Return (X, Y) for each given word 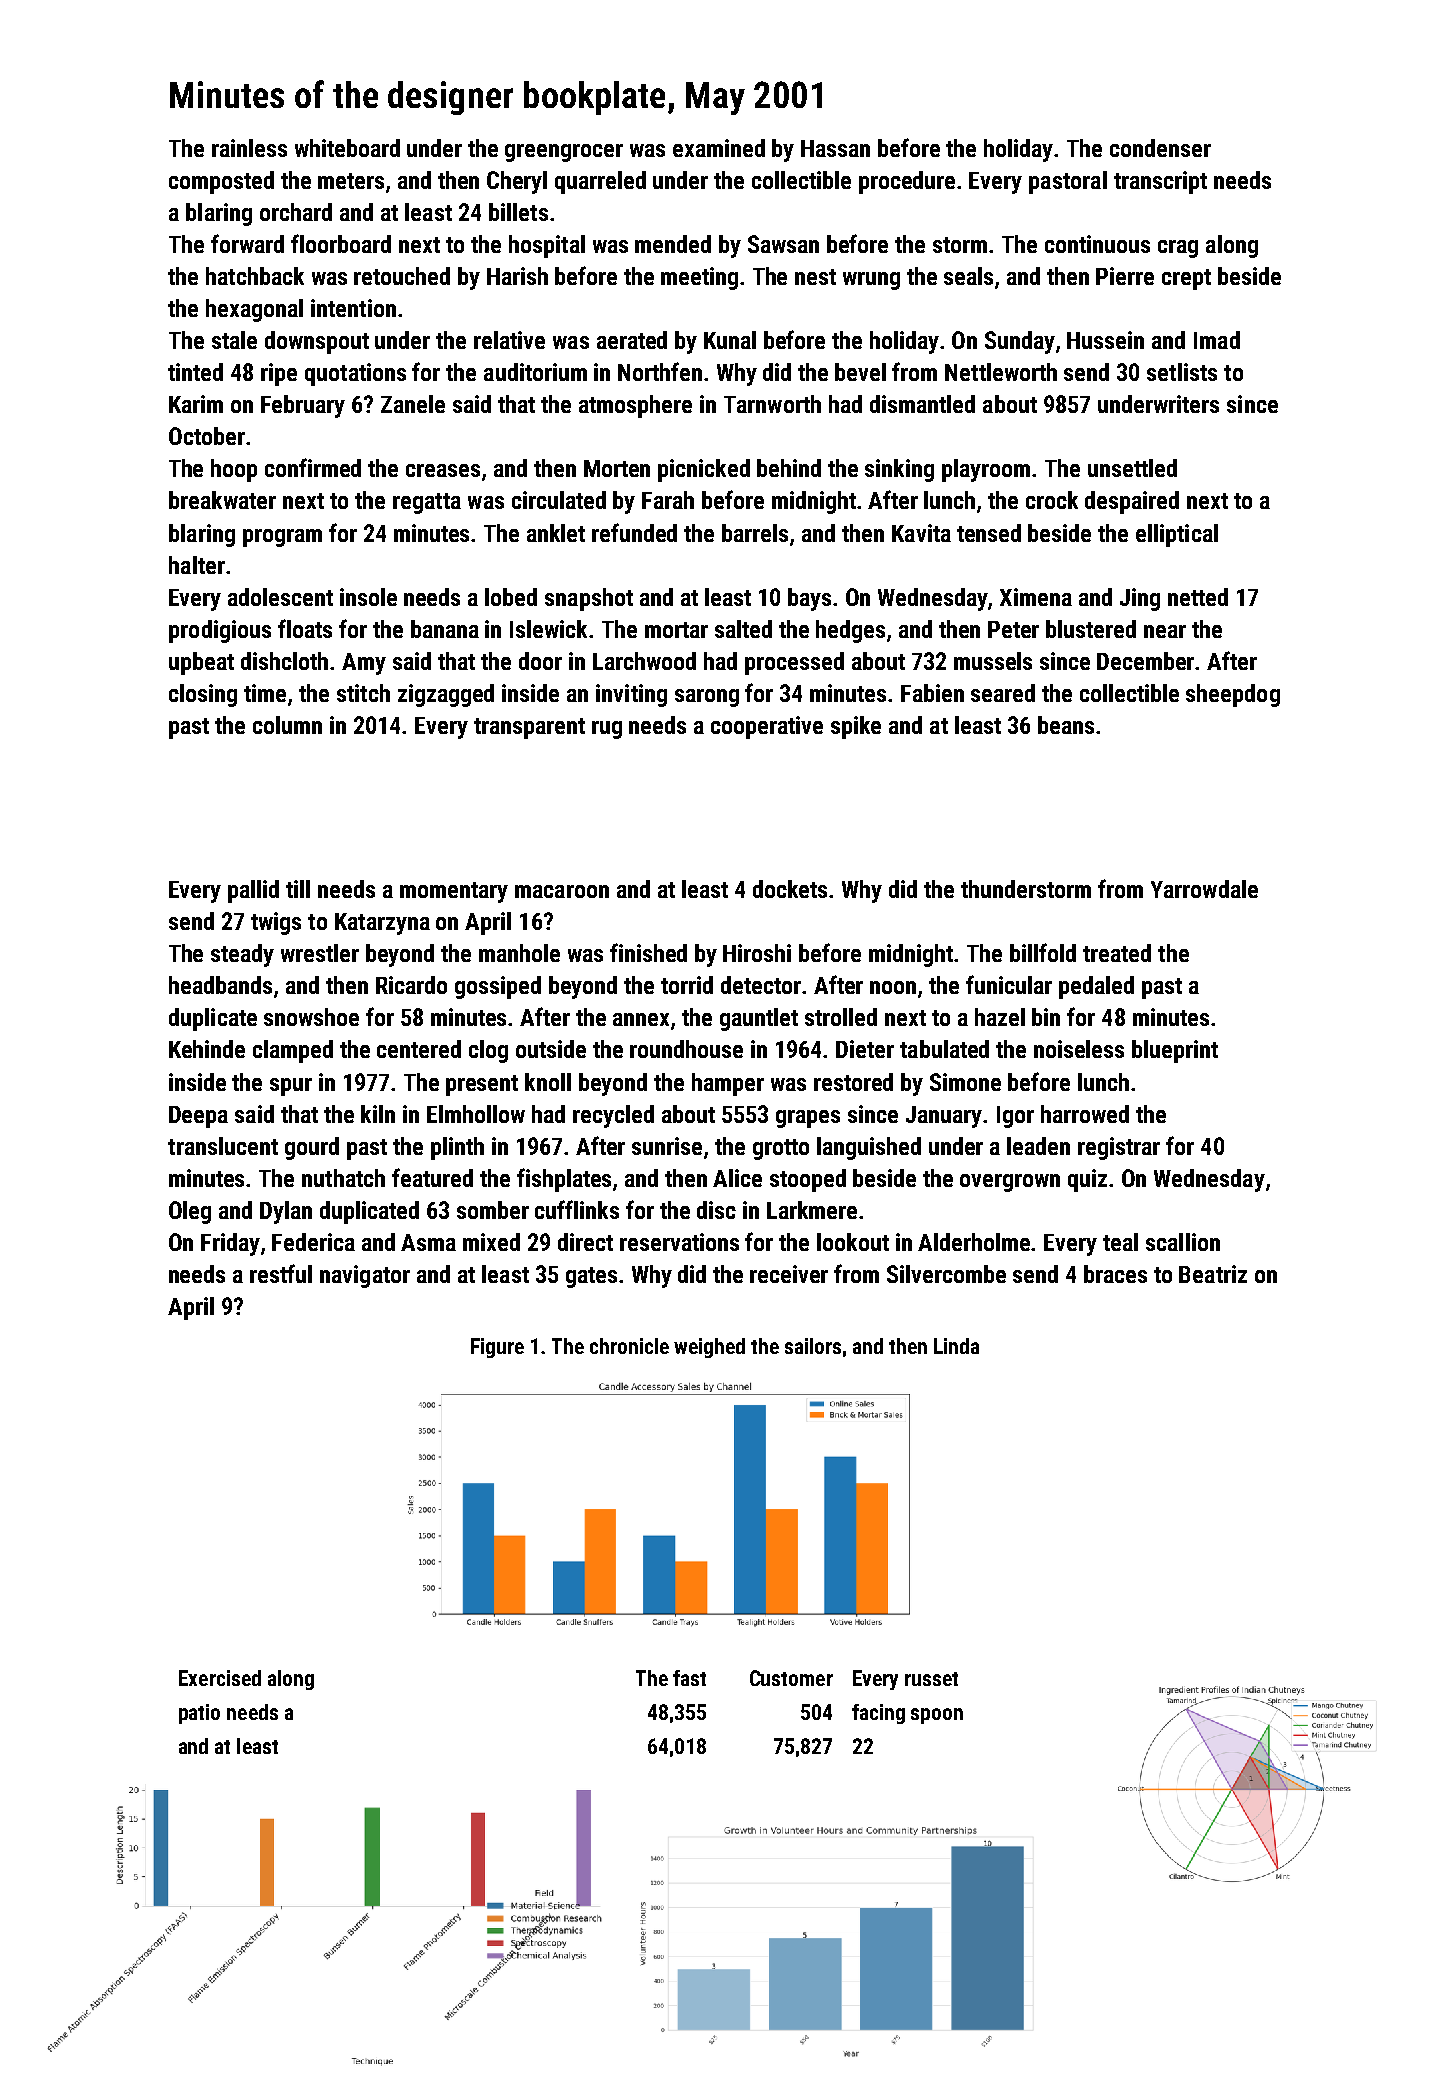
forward (247, 243)
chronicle (629, 1346)
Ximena (1036, 597)
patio (199, 1714)
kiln (378, 1114)
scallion (1183, 1242)
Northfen (660, 371)
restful (281, 1273)
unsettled (1132, 468)
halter (197, 565)
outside (551, 1049)
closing (203, 695)
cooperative (767, 727)
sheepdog (1233, 695)
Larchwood (644, 661)
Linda (956, 1346)
